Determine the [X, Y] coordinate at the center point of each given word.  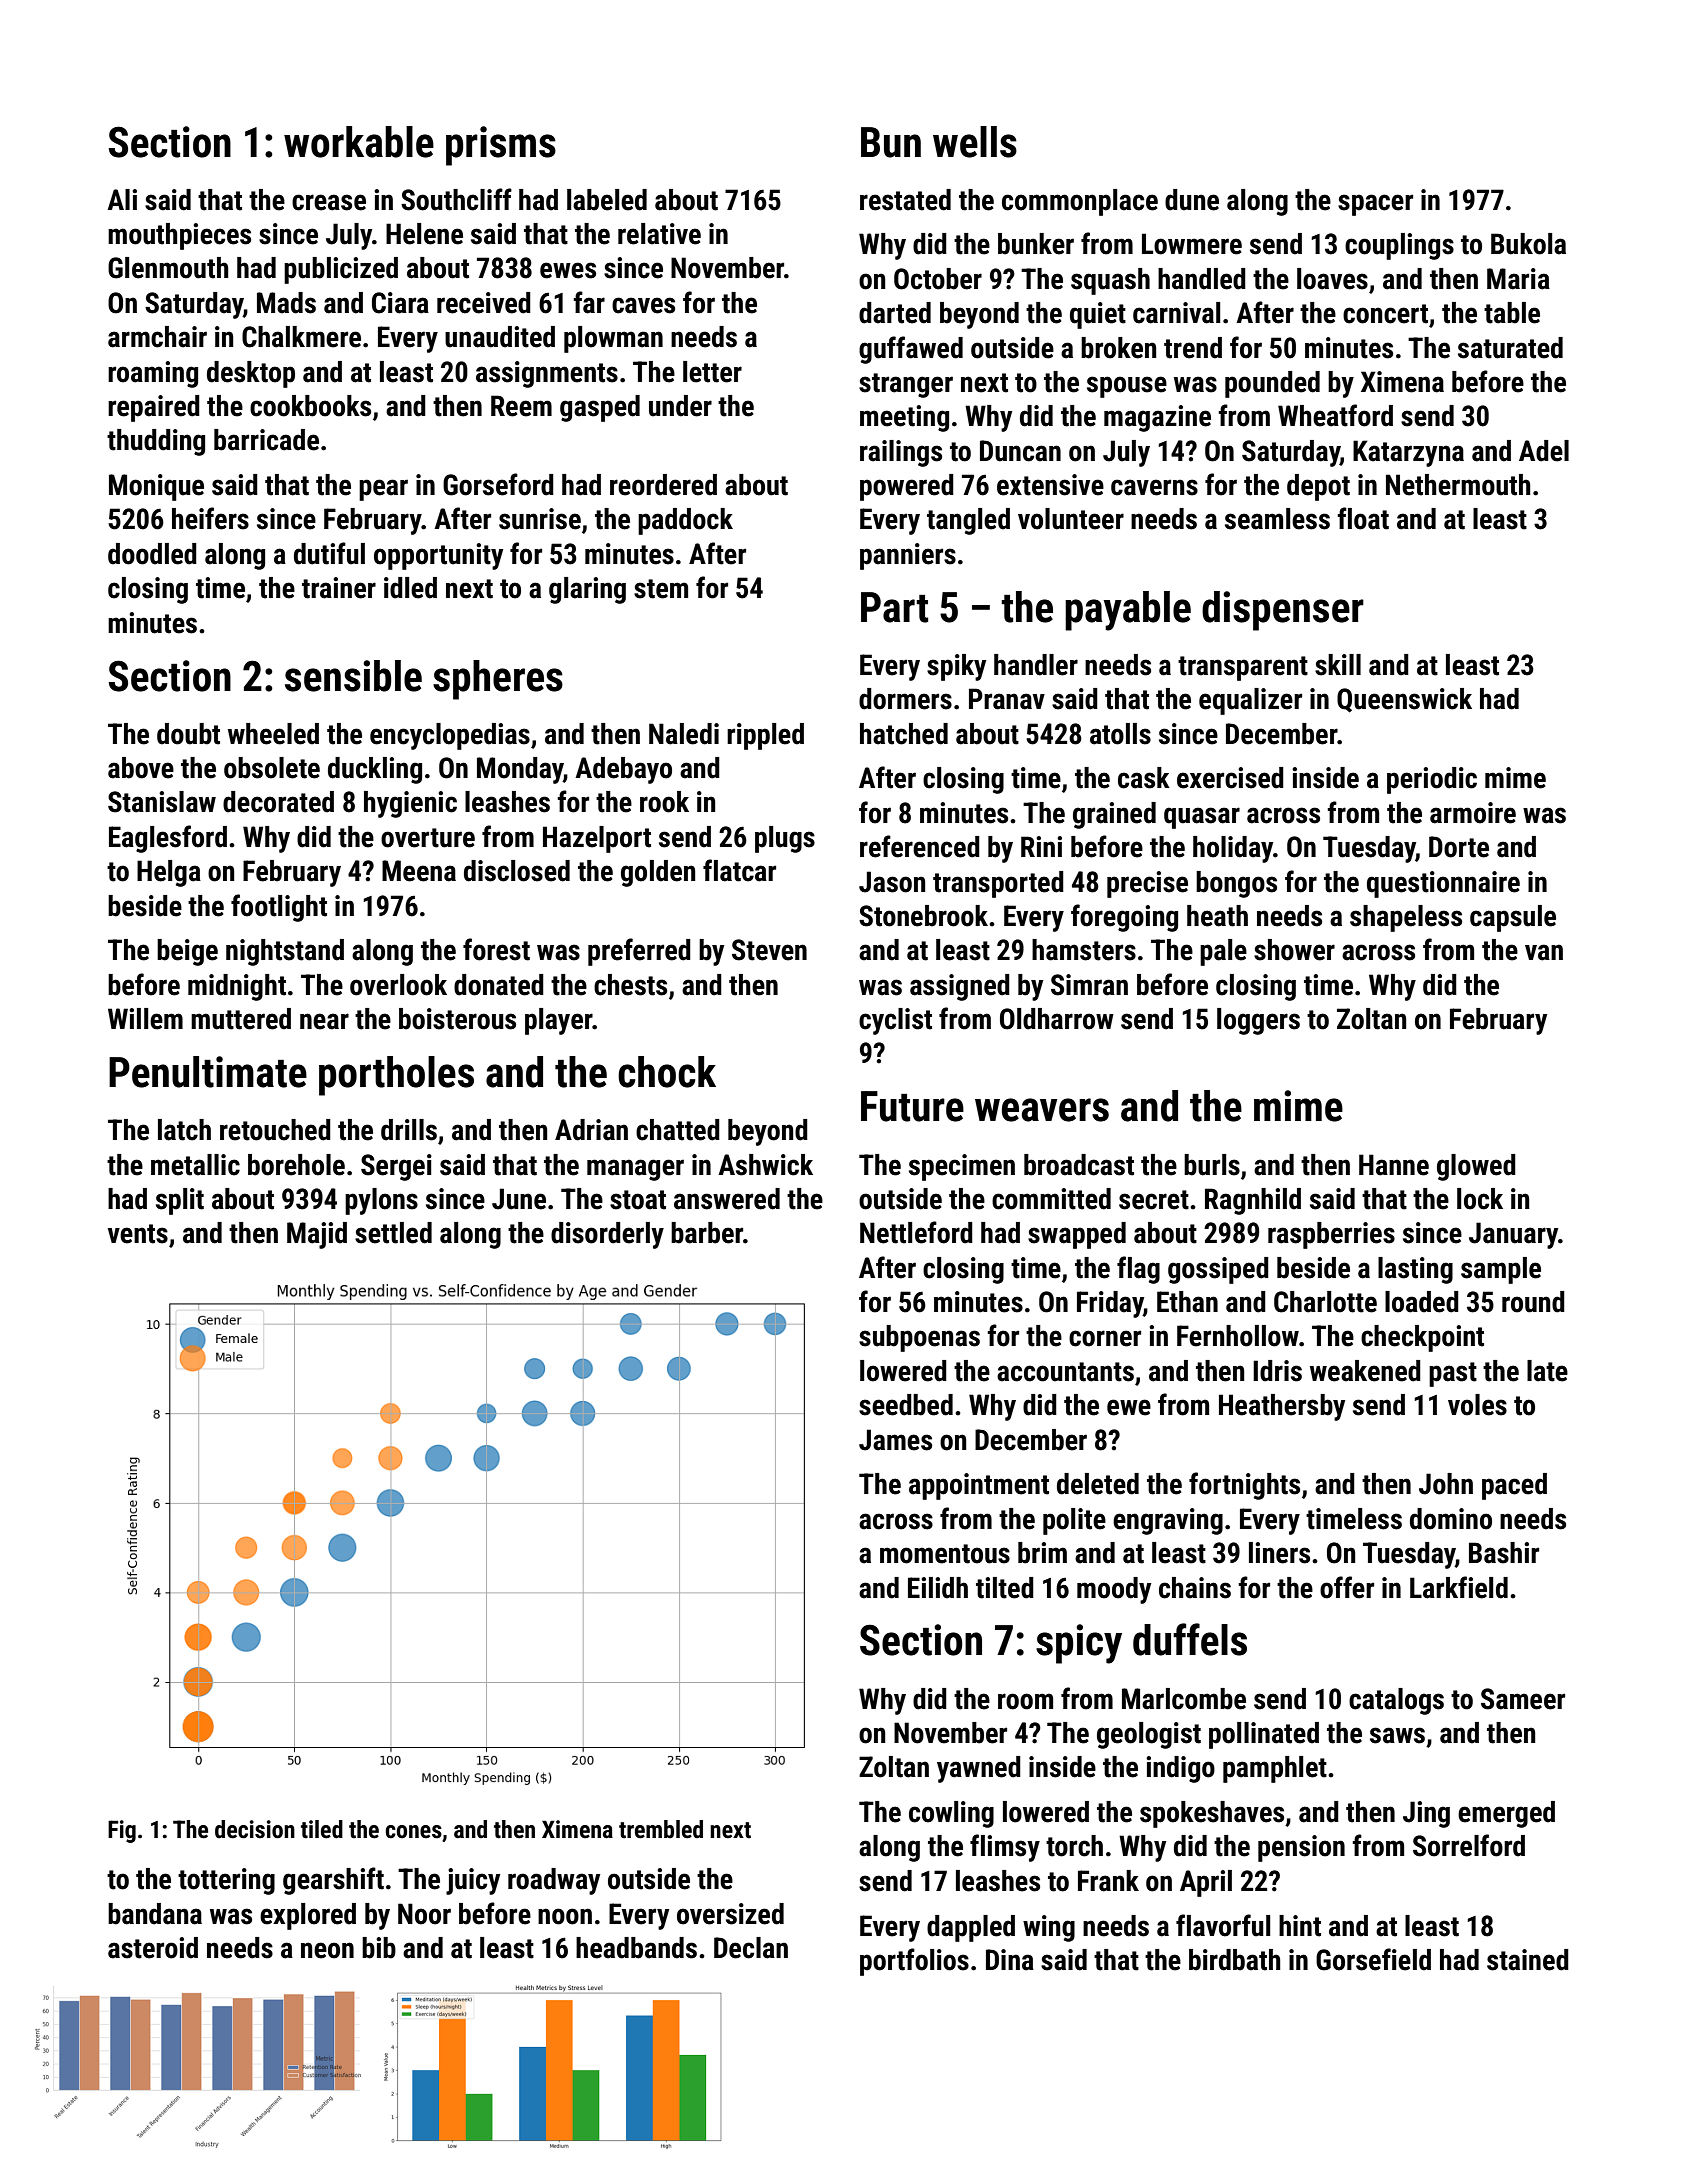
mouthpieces [179, 236]
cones [413, 1832]
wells [975, 142]
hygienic [410, 804]
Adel [1544, 451]
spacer [1375, 205]
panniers [908, 556]
